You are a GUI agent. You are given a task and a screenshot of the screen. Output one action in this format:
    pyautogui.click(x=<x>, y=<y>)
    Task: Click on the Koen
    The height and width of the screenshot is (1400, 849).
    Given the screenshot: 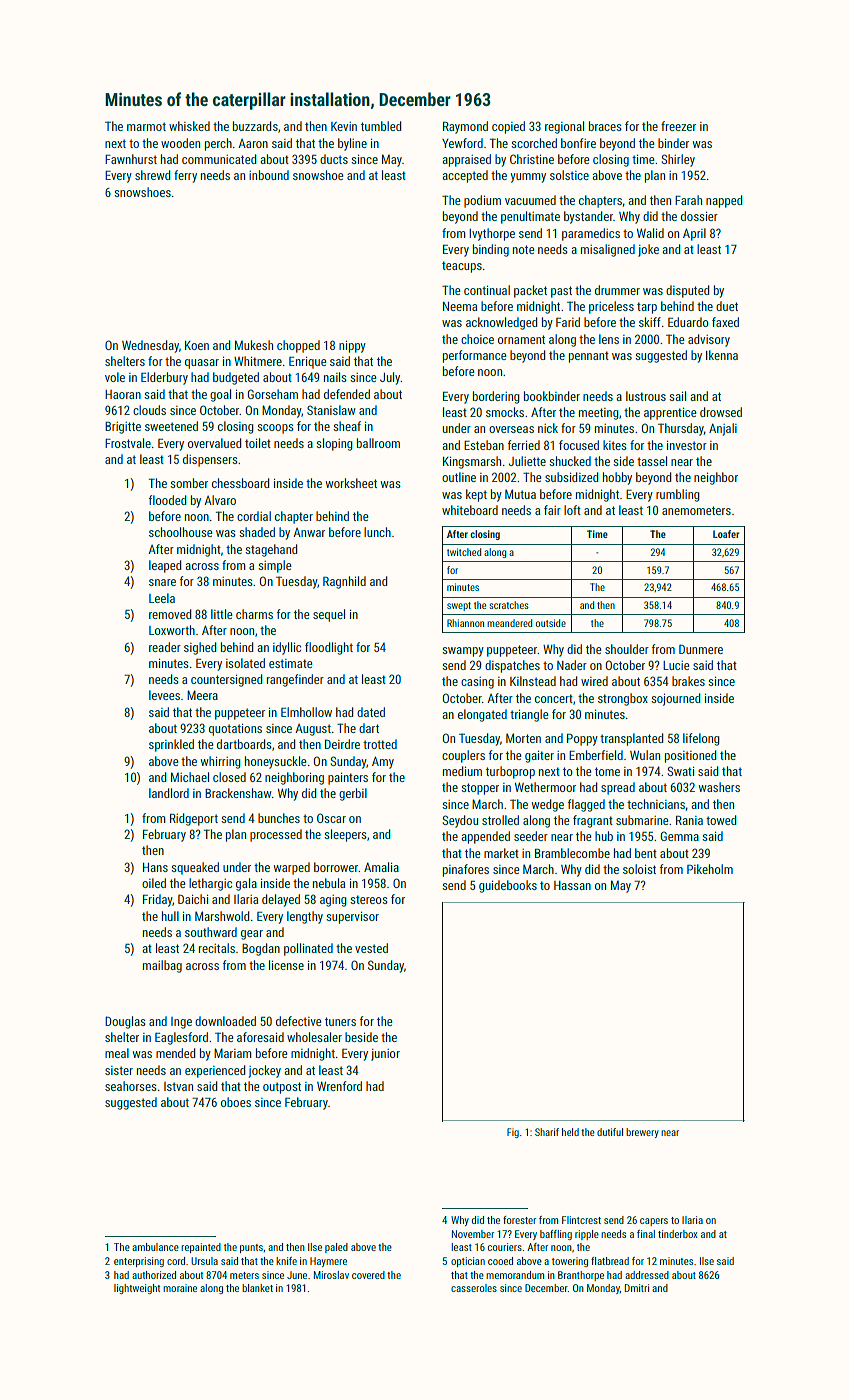 What is the action you would take?
    pyautogui.click(x=197, y=345)
